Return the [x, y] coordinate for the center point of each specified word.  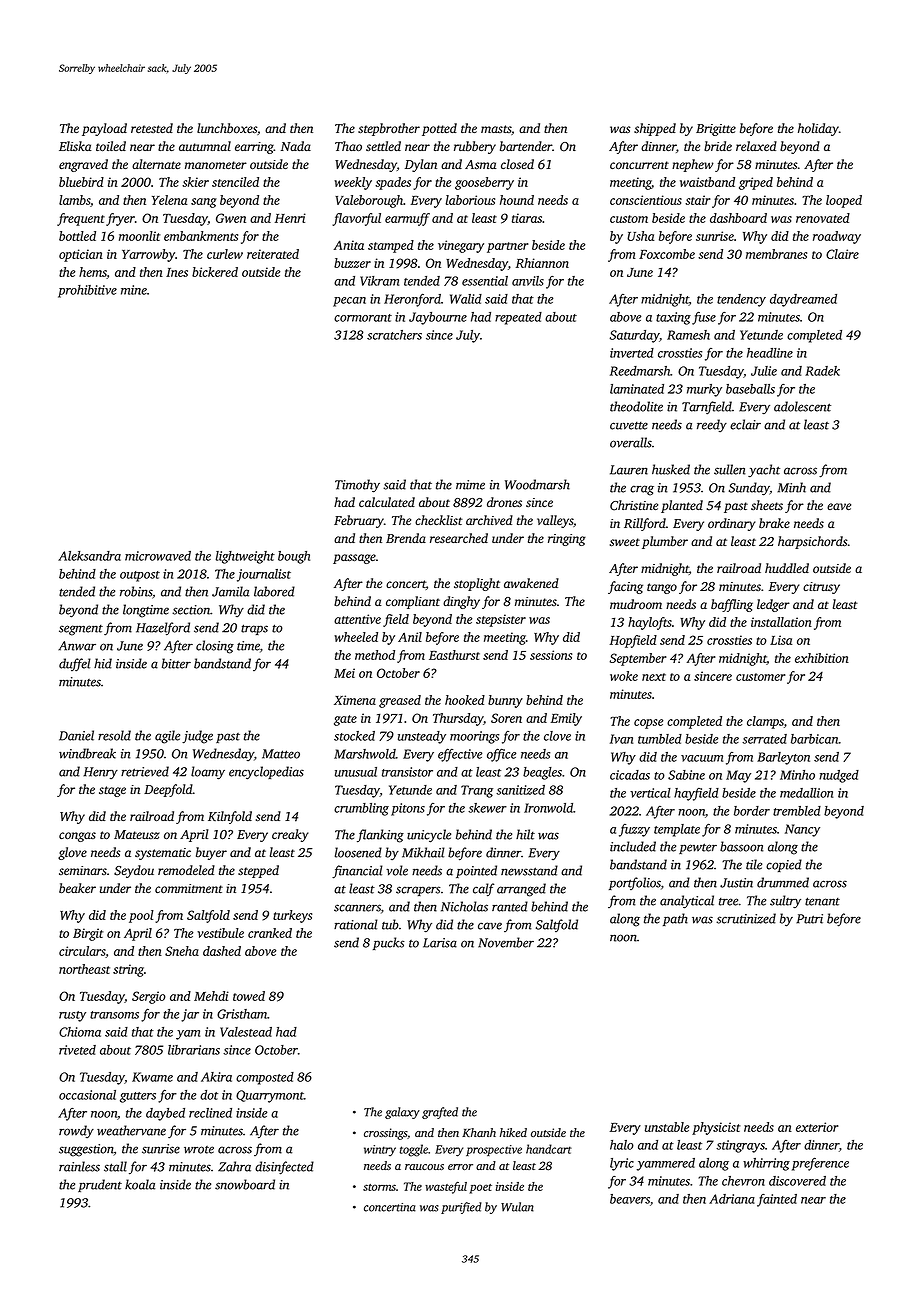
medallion [806, 793]
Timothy [357, 486]
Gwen [231, 218]
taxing [673, 318]
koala [140, 1184]
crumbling [361, 809]
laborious [470, 200]
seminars [83, 870]
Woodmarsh [537, 484]
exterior [817, 1127]
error [460, 1167]
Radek [822, 371]
